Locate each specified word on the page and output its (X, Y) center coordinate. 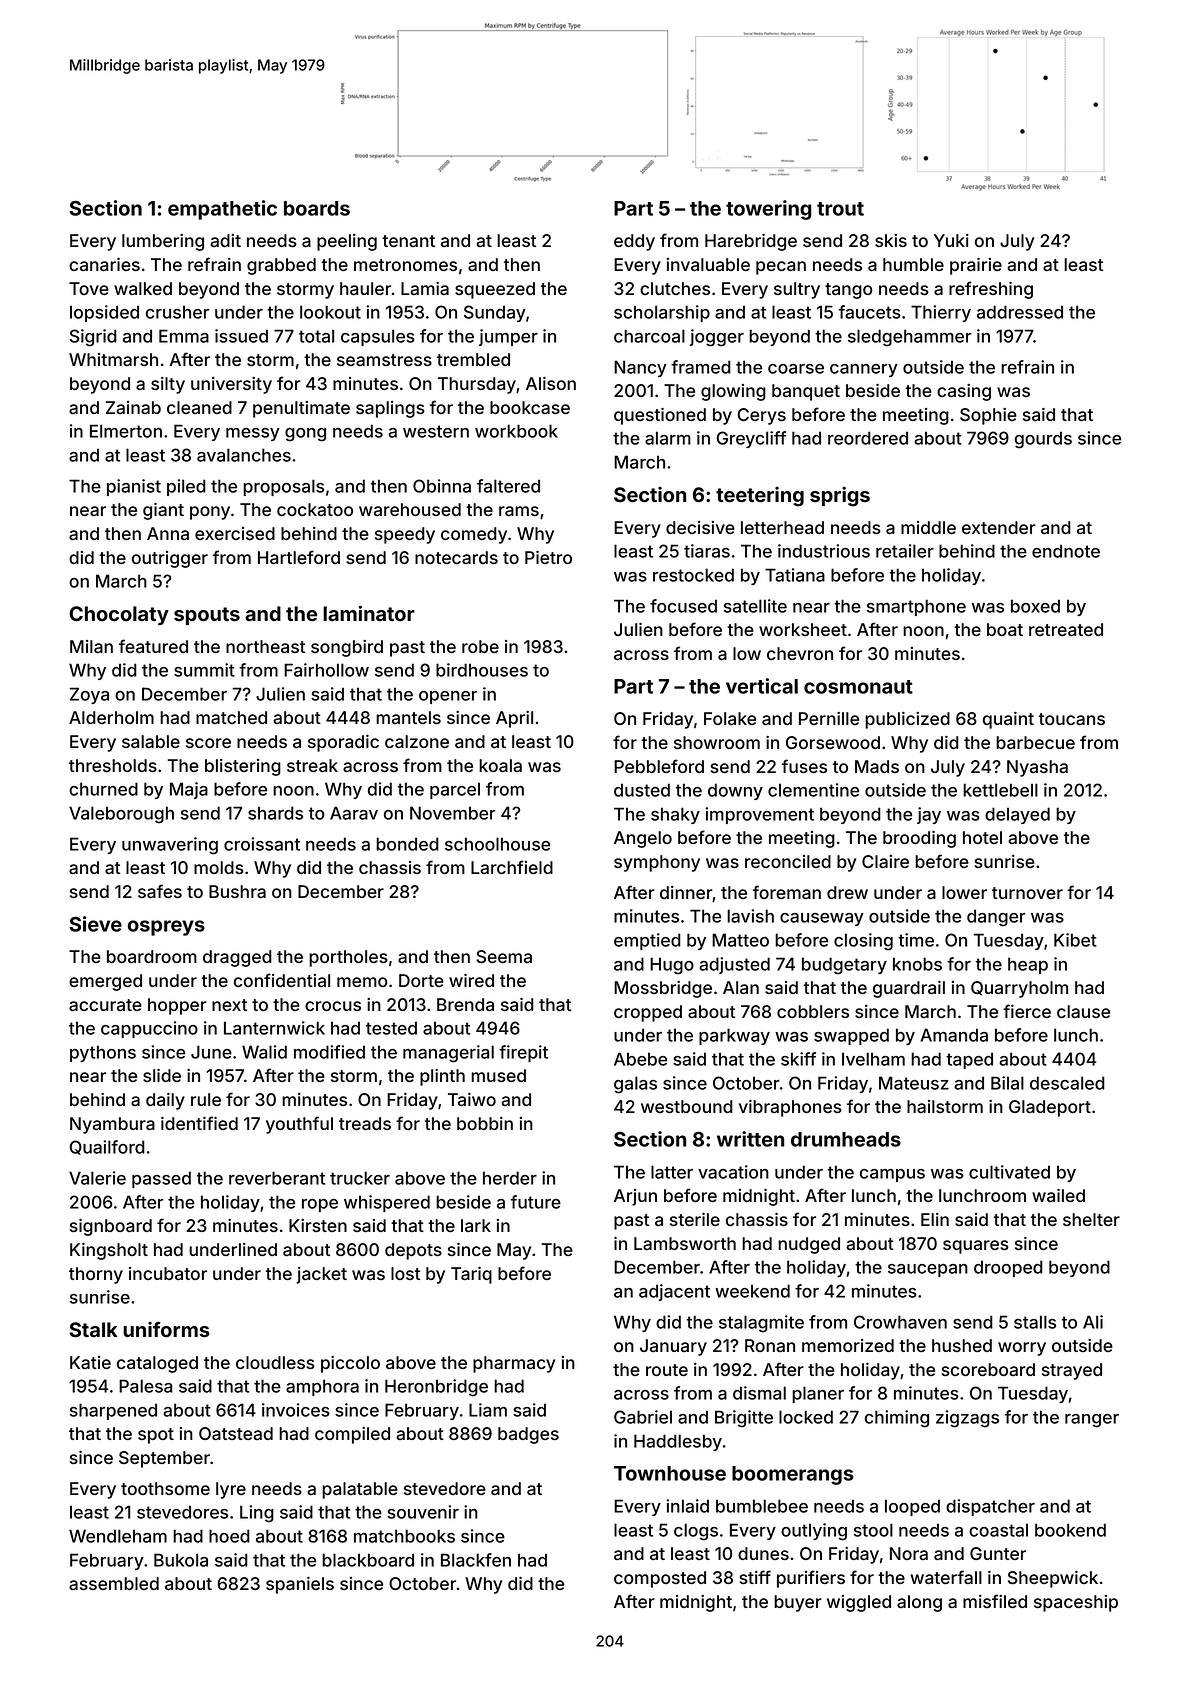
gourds (1043, 440)
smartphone (916, 607)
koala (500, 765)
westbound (687, 1106)
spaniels (300, 1585)
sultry (797, 290)
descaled (1067, 1083)
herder (510, 1178)
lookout (330, 312)
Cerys (762, 416)
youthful (299, 1125)
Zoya (89, 695)
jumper (508, 337)
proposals (283, 487)
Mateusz (914, 1083)
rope (320, 1205)
